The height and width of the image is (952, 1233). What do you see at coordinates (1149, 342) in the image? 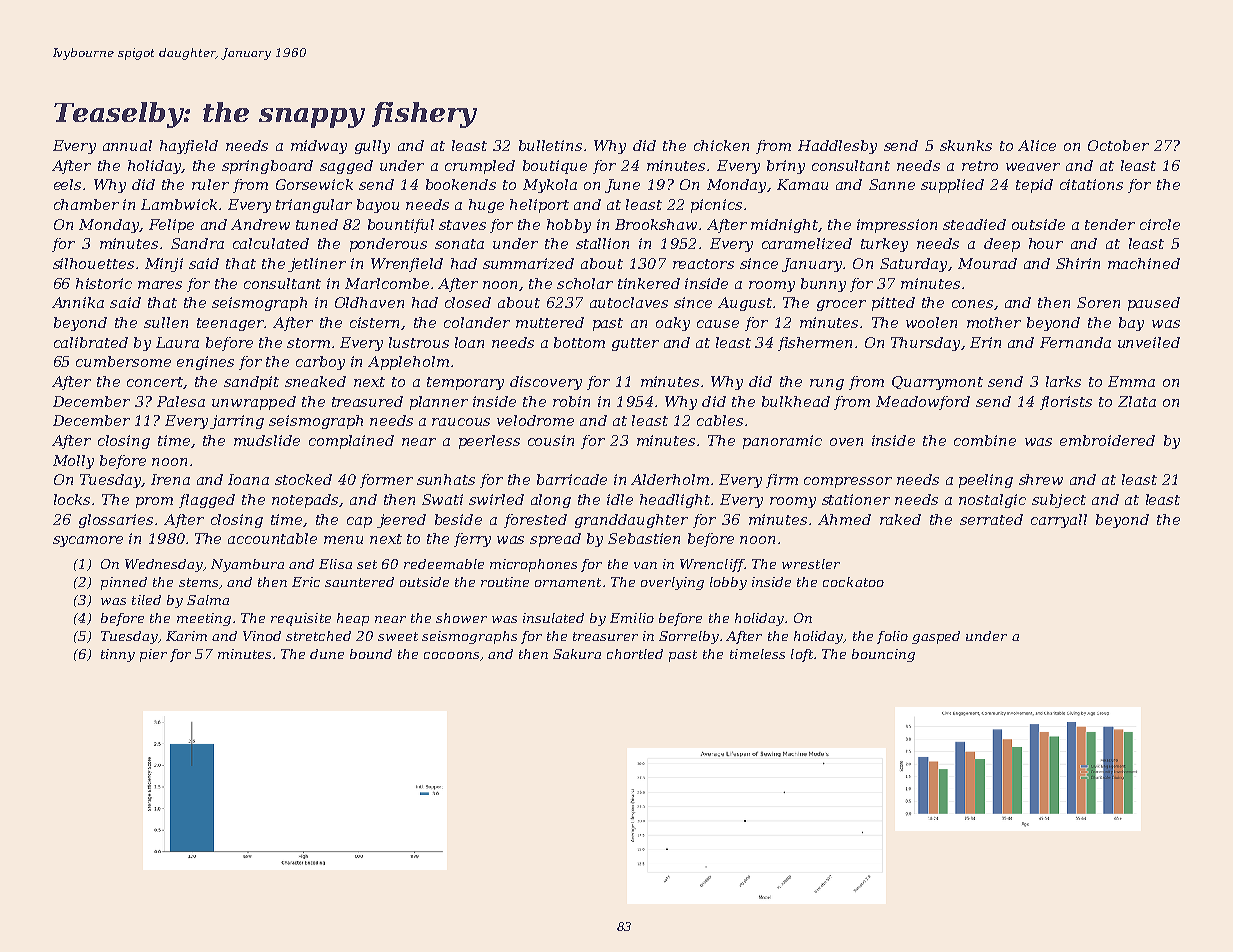
I see `unveiled` at bounding box center [1149, 342].
